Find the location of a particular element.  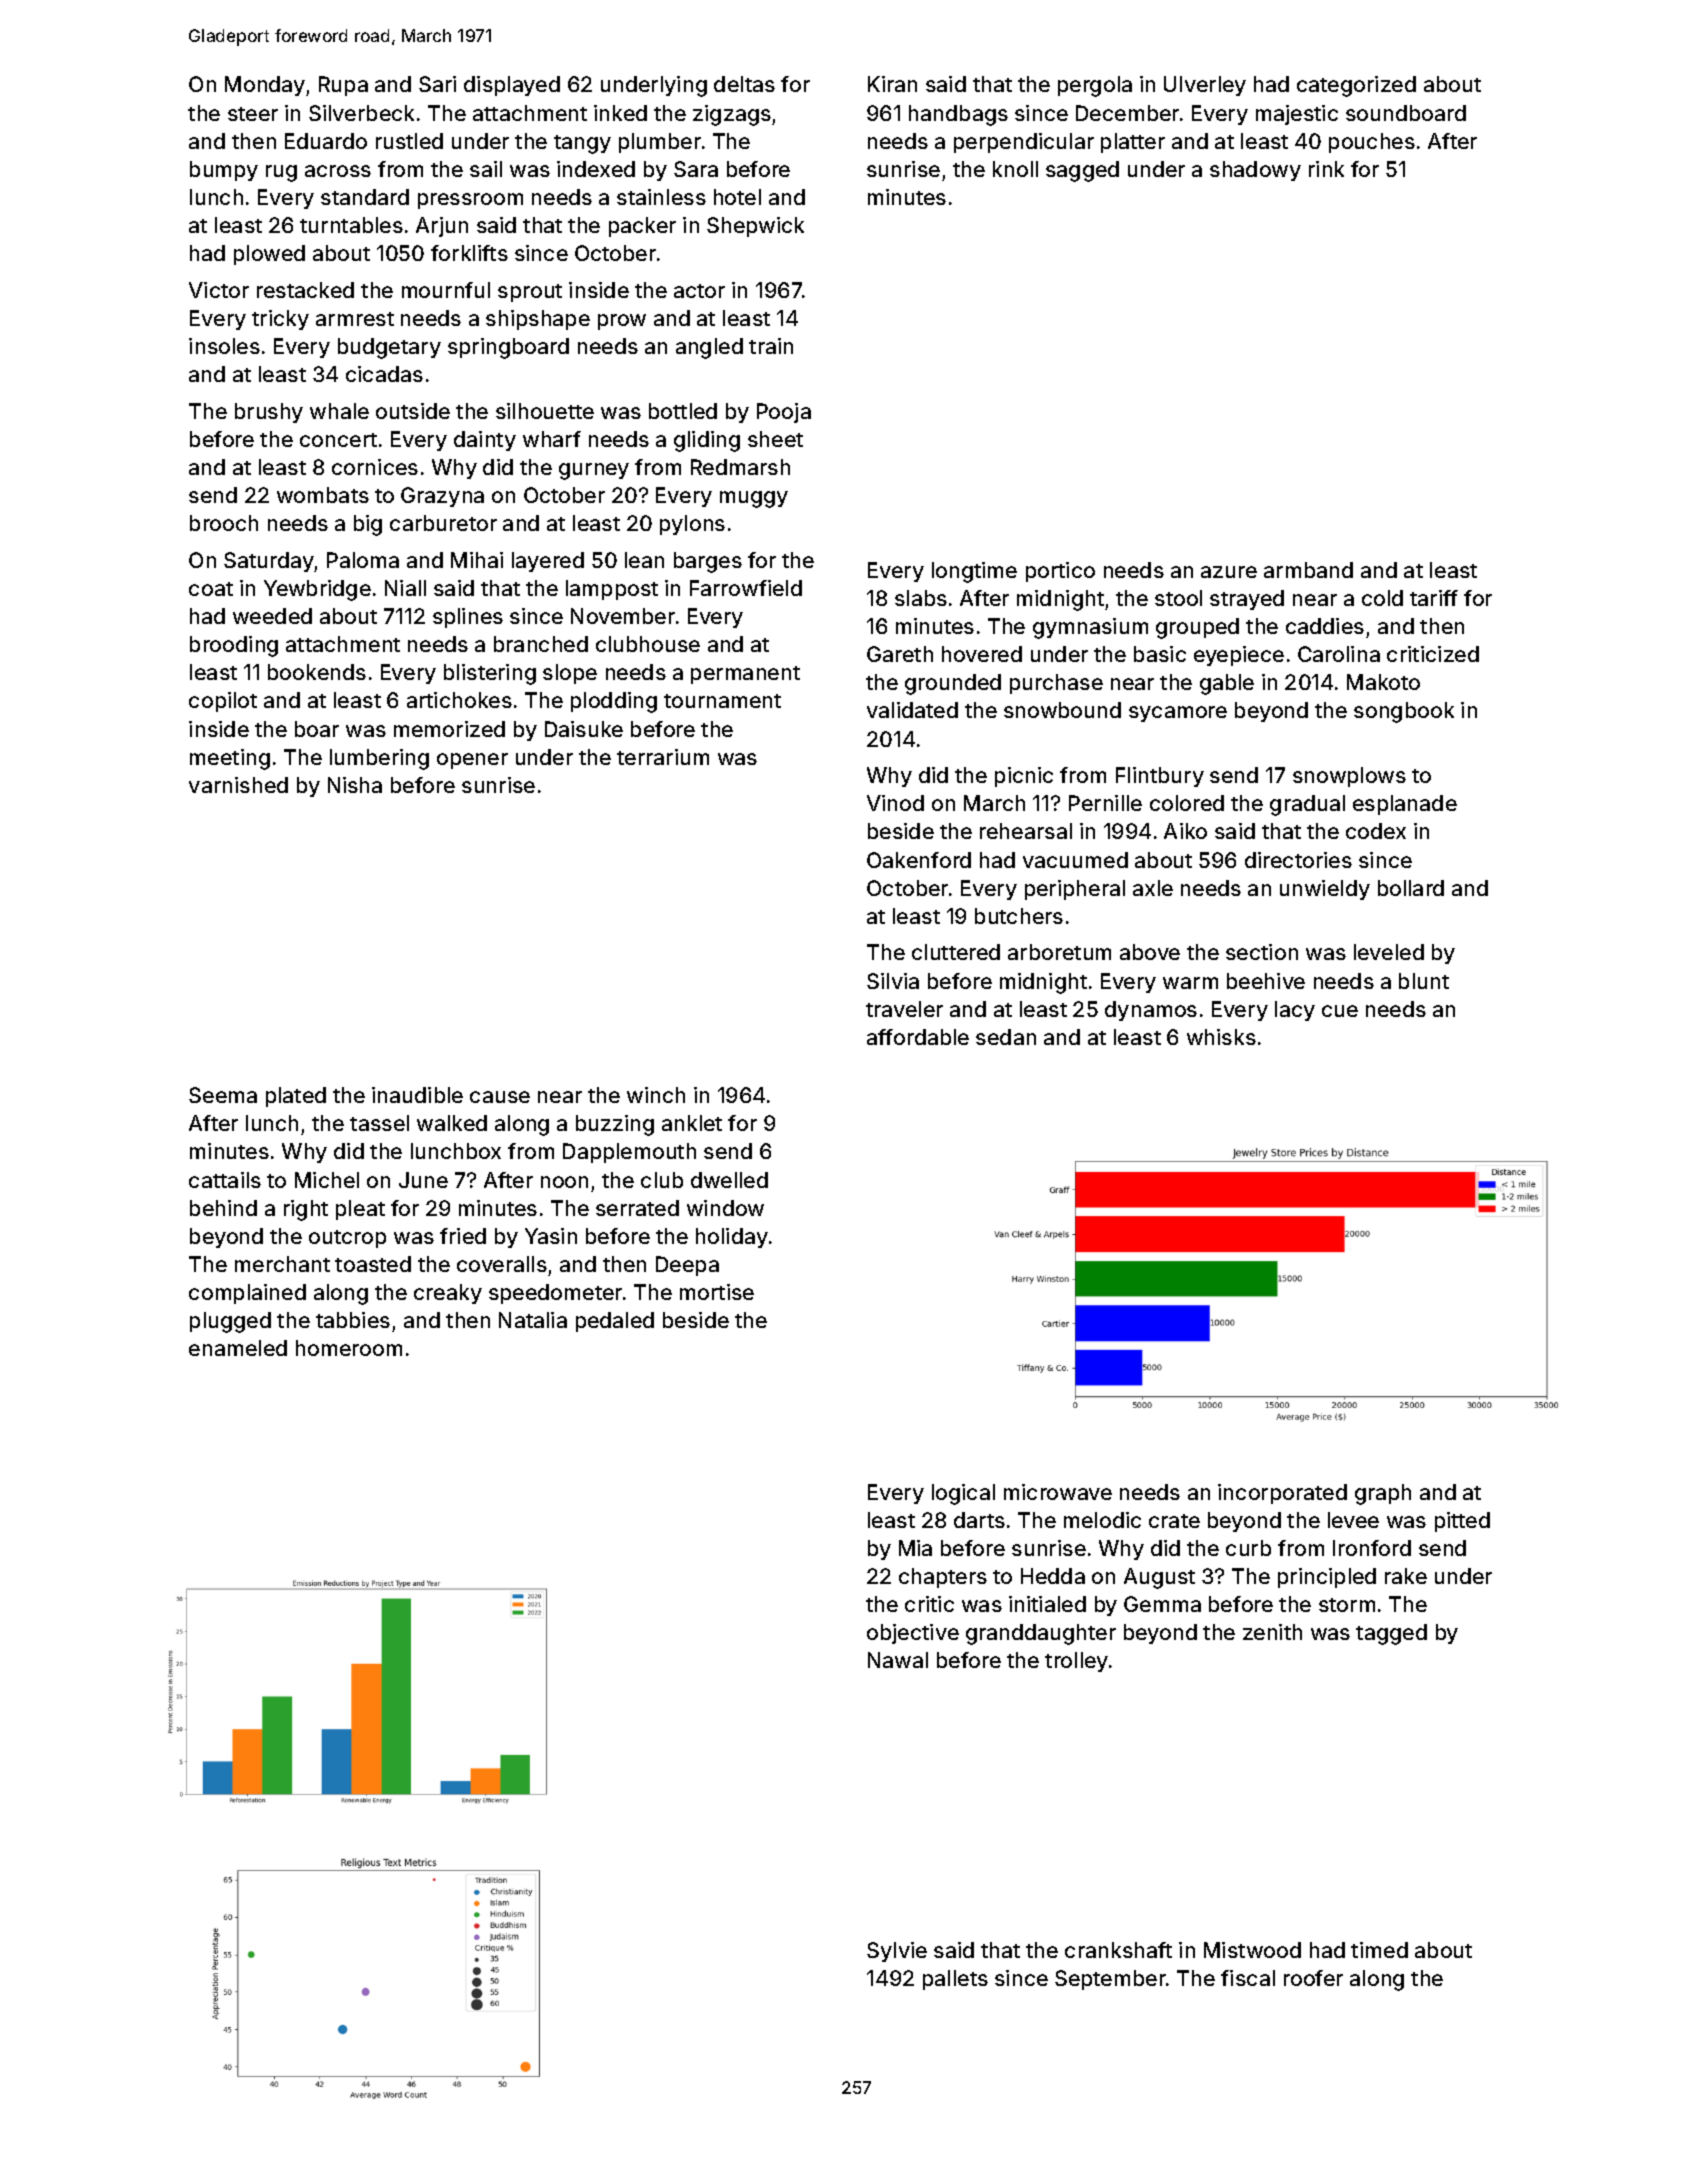

tabbies is located at coordinates (353, 1320).
